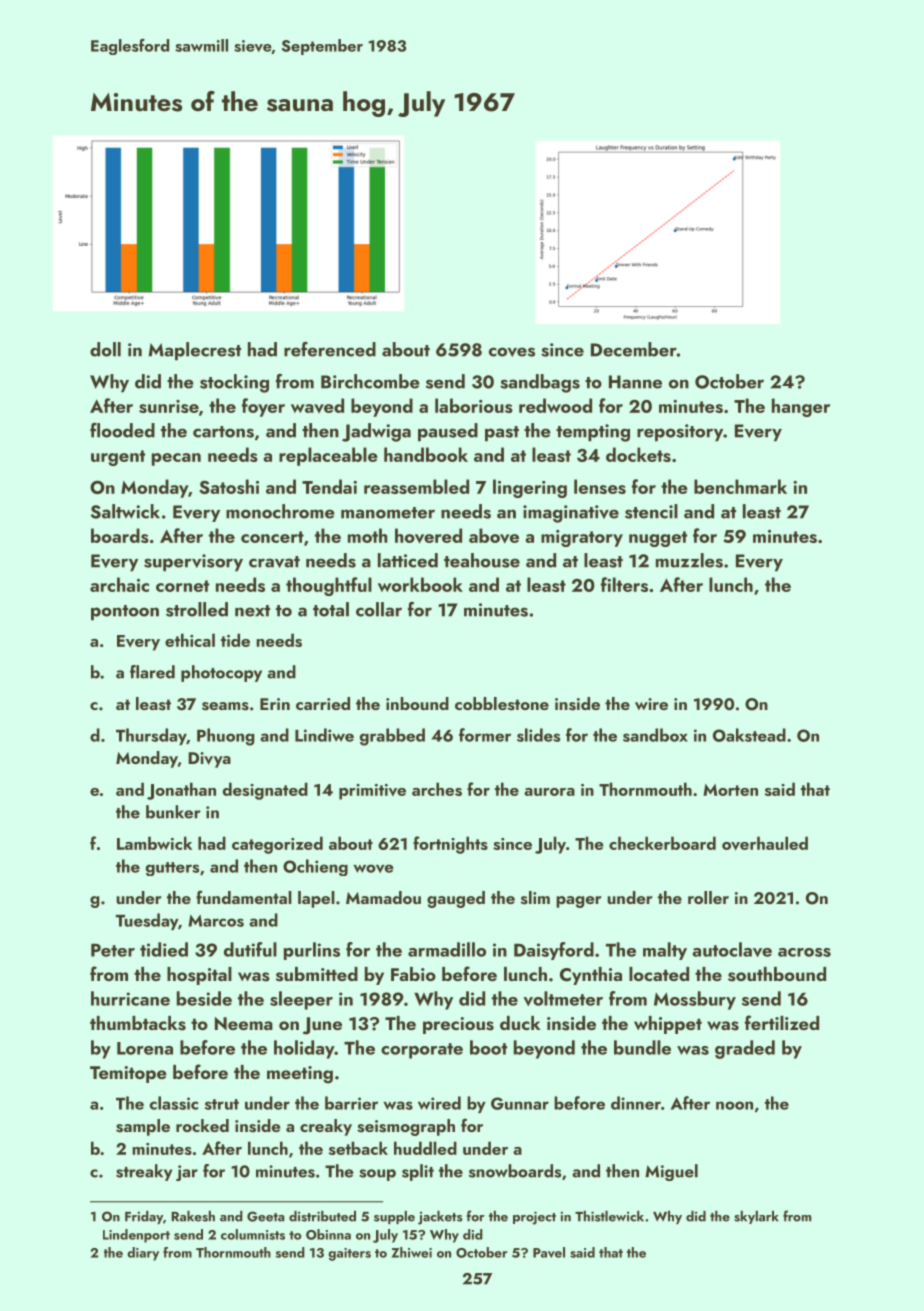 The width and height of the screenshot is (924, 1311). Describe the element at coordinates (801, 407) in the screenshot. I see `hanger` at that location.
